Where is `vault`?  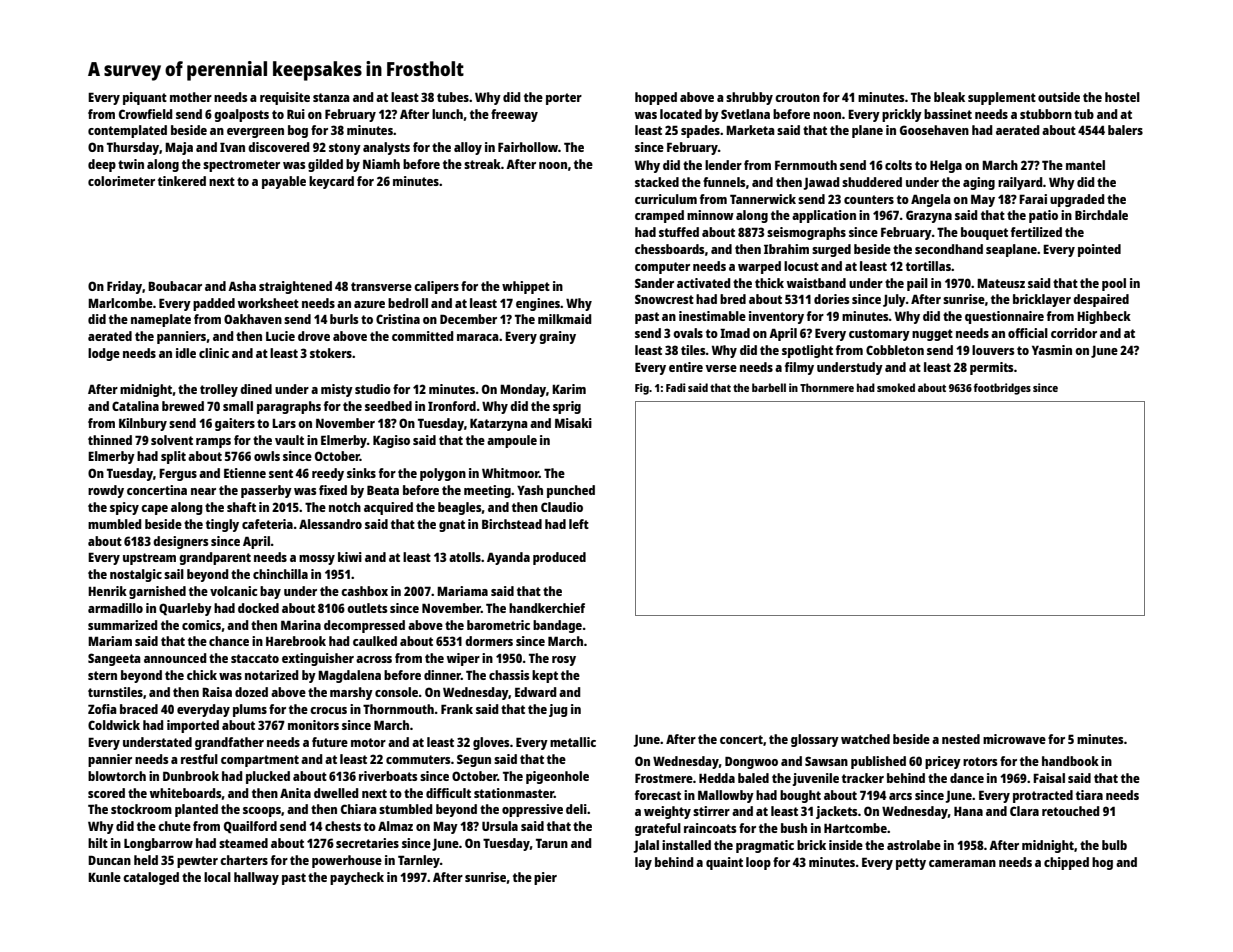
vault is located at coordinates (289, 440).
